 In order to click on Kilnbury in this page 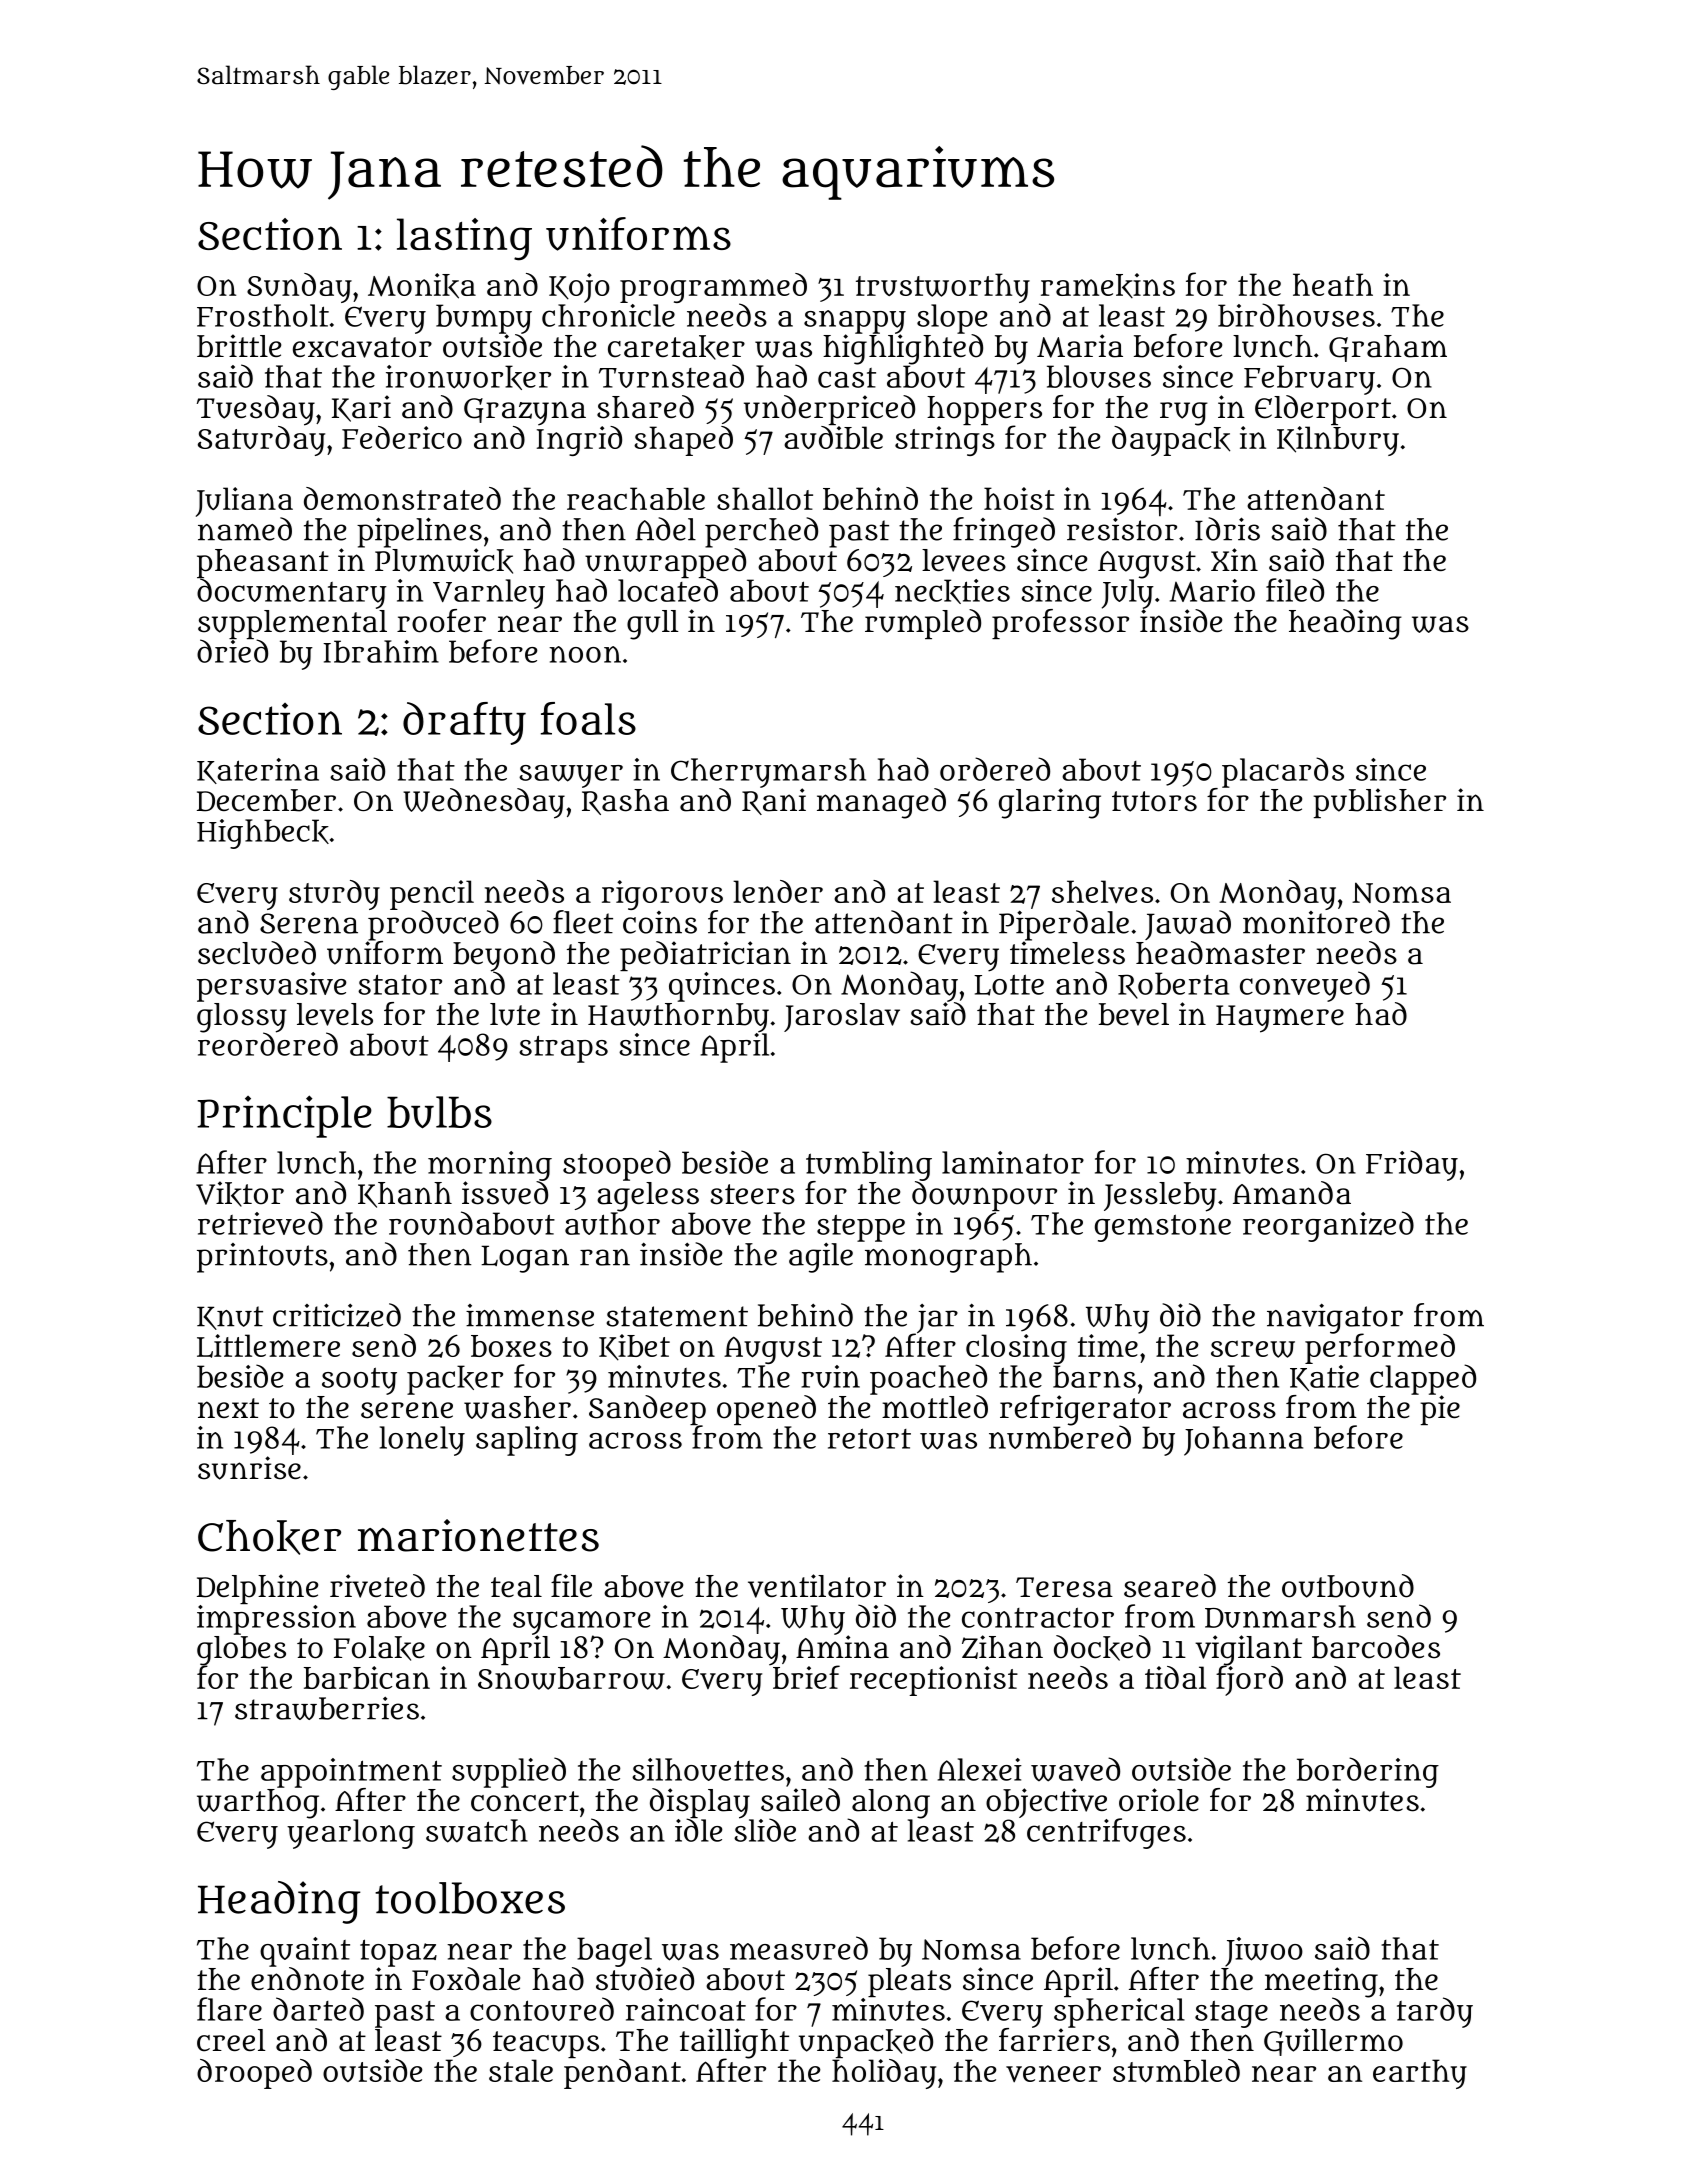, I will do `click(1338, 441)`.
